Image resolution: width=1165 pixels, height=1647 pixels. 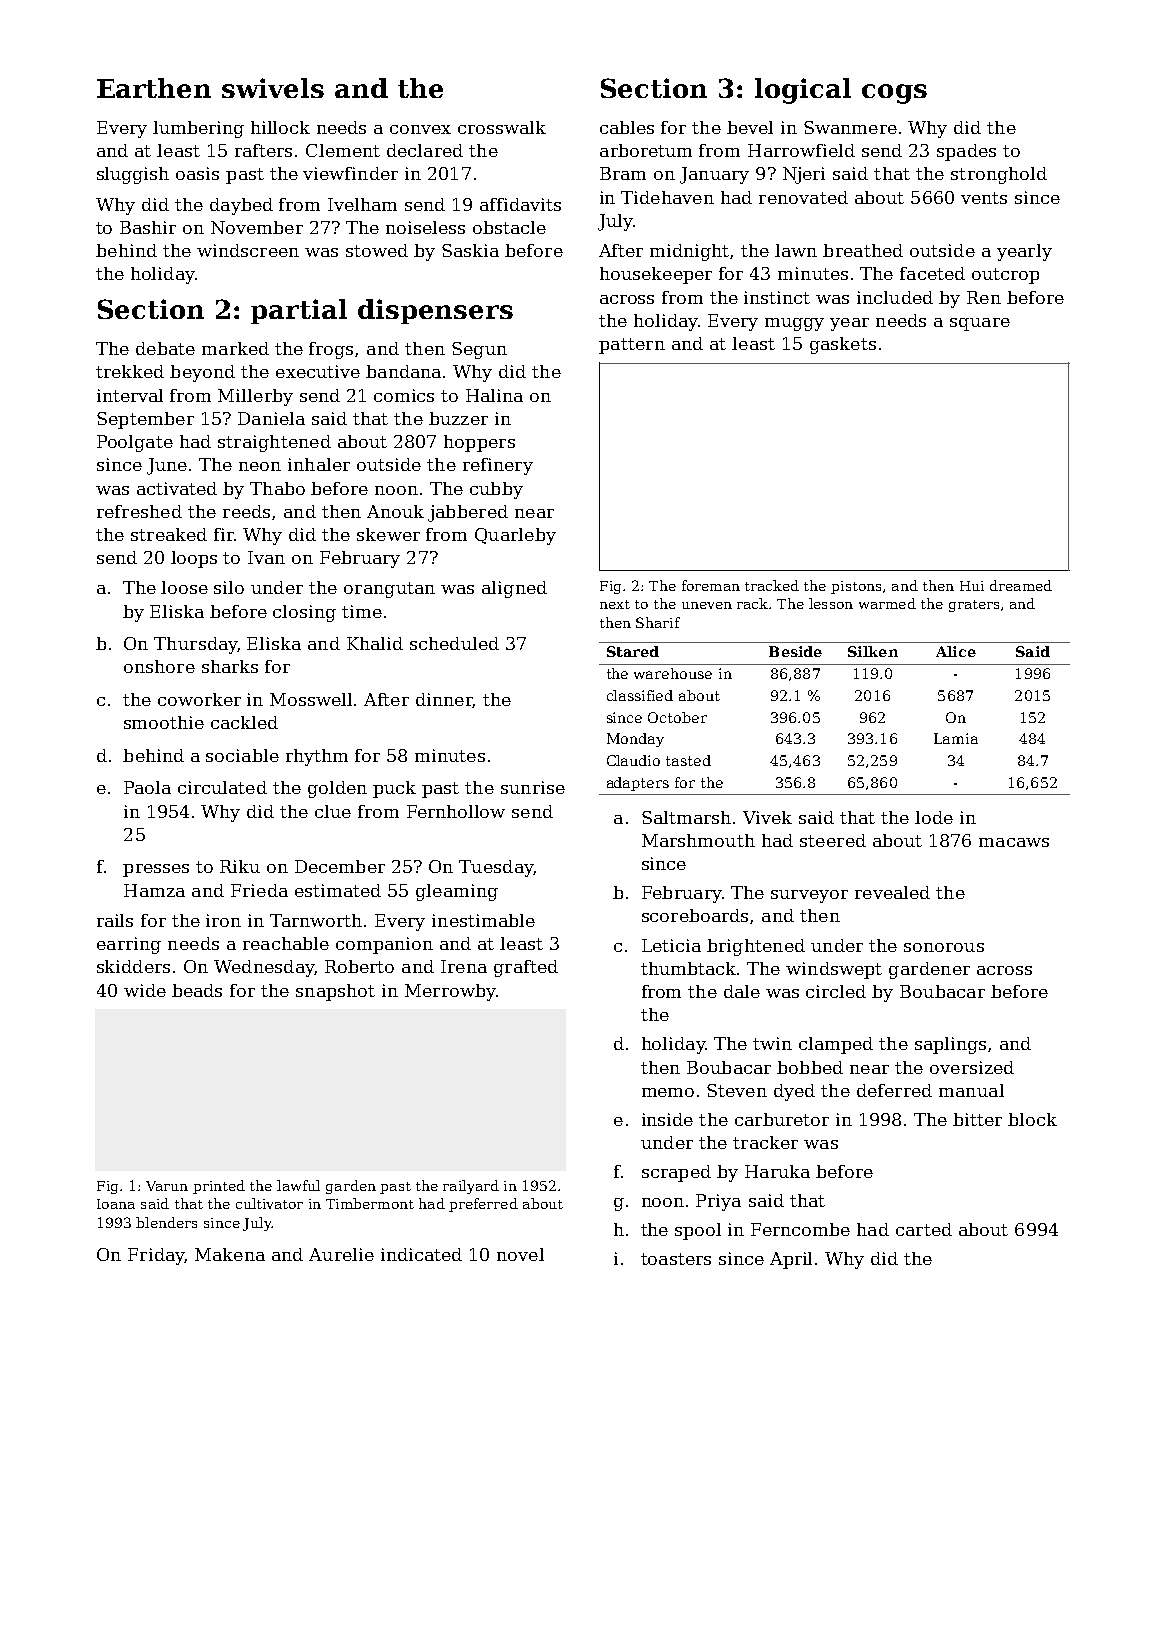 What do you see at coordinates (633, 651) in the page?
I see `Stared` at bounding box center [633, 651].
